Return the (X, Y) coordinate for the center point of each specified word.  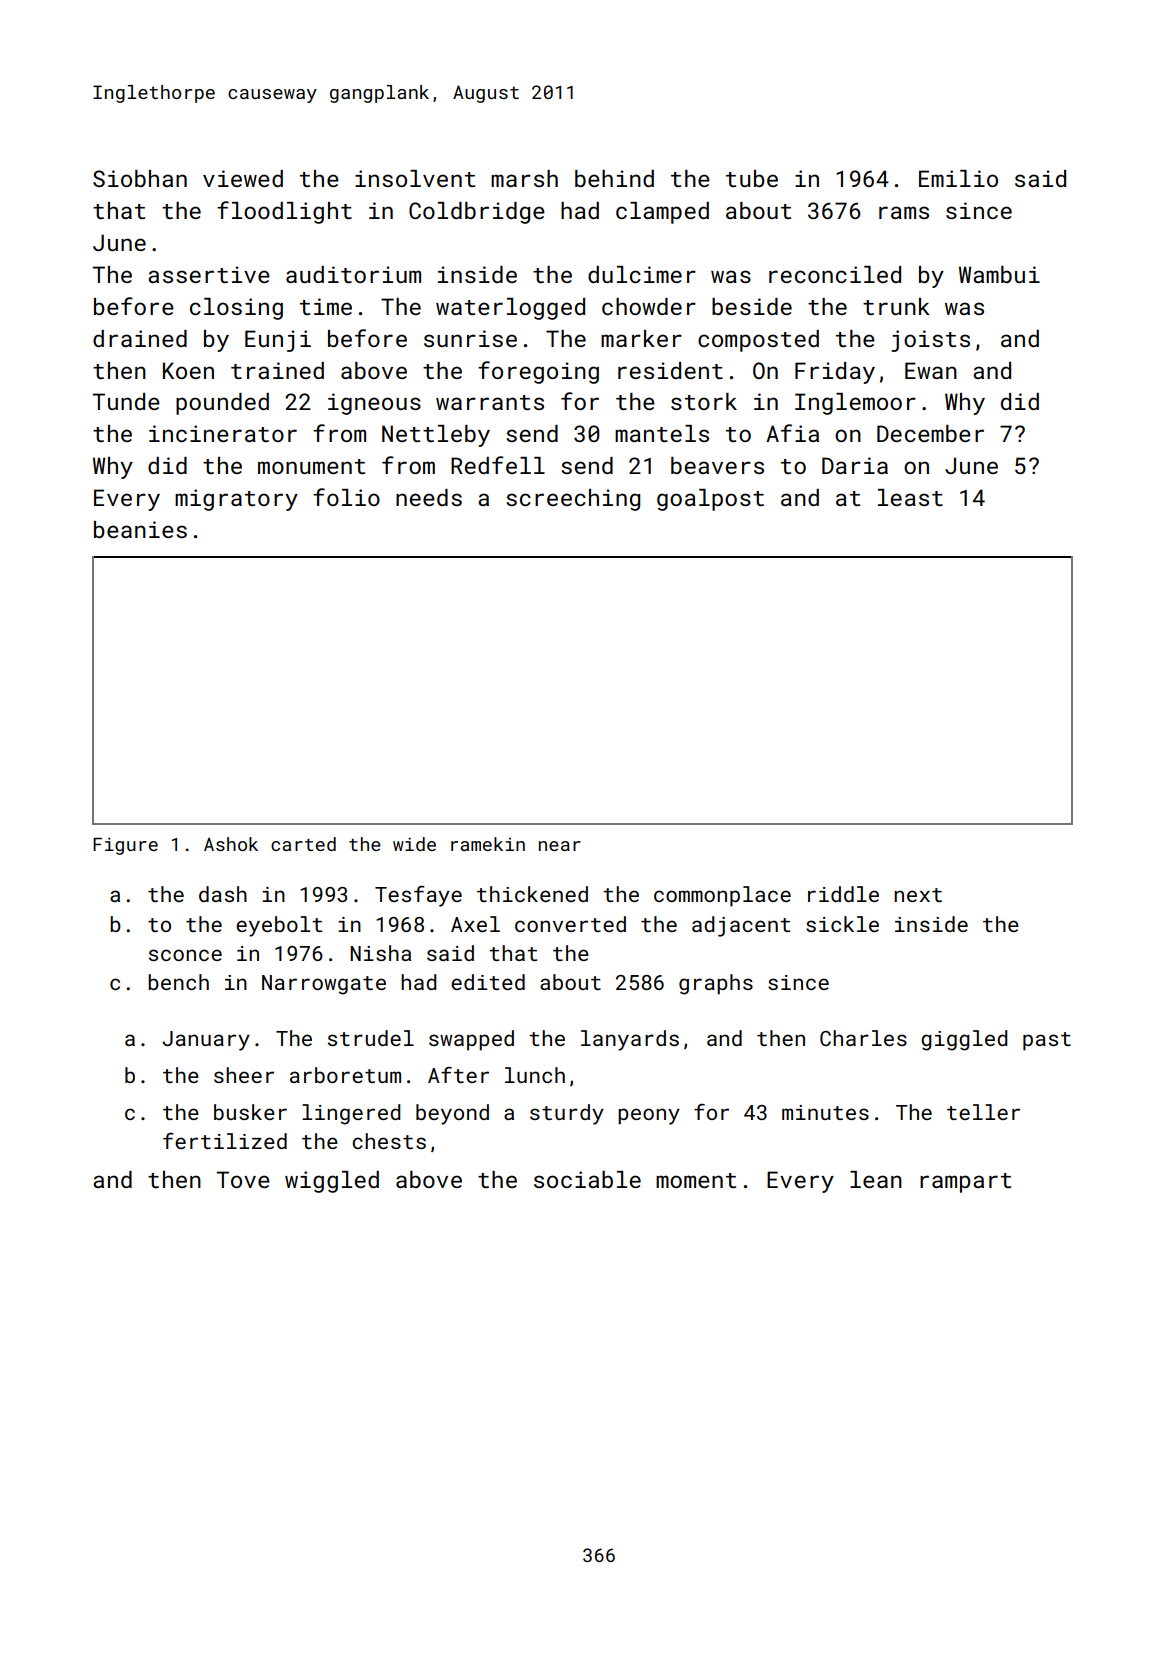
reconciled (835, 274)
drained (140, 338)
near (560, 846)
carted (303, 844)
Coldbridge (477, 213)
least (910, 497)
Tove (243, 1179)
